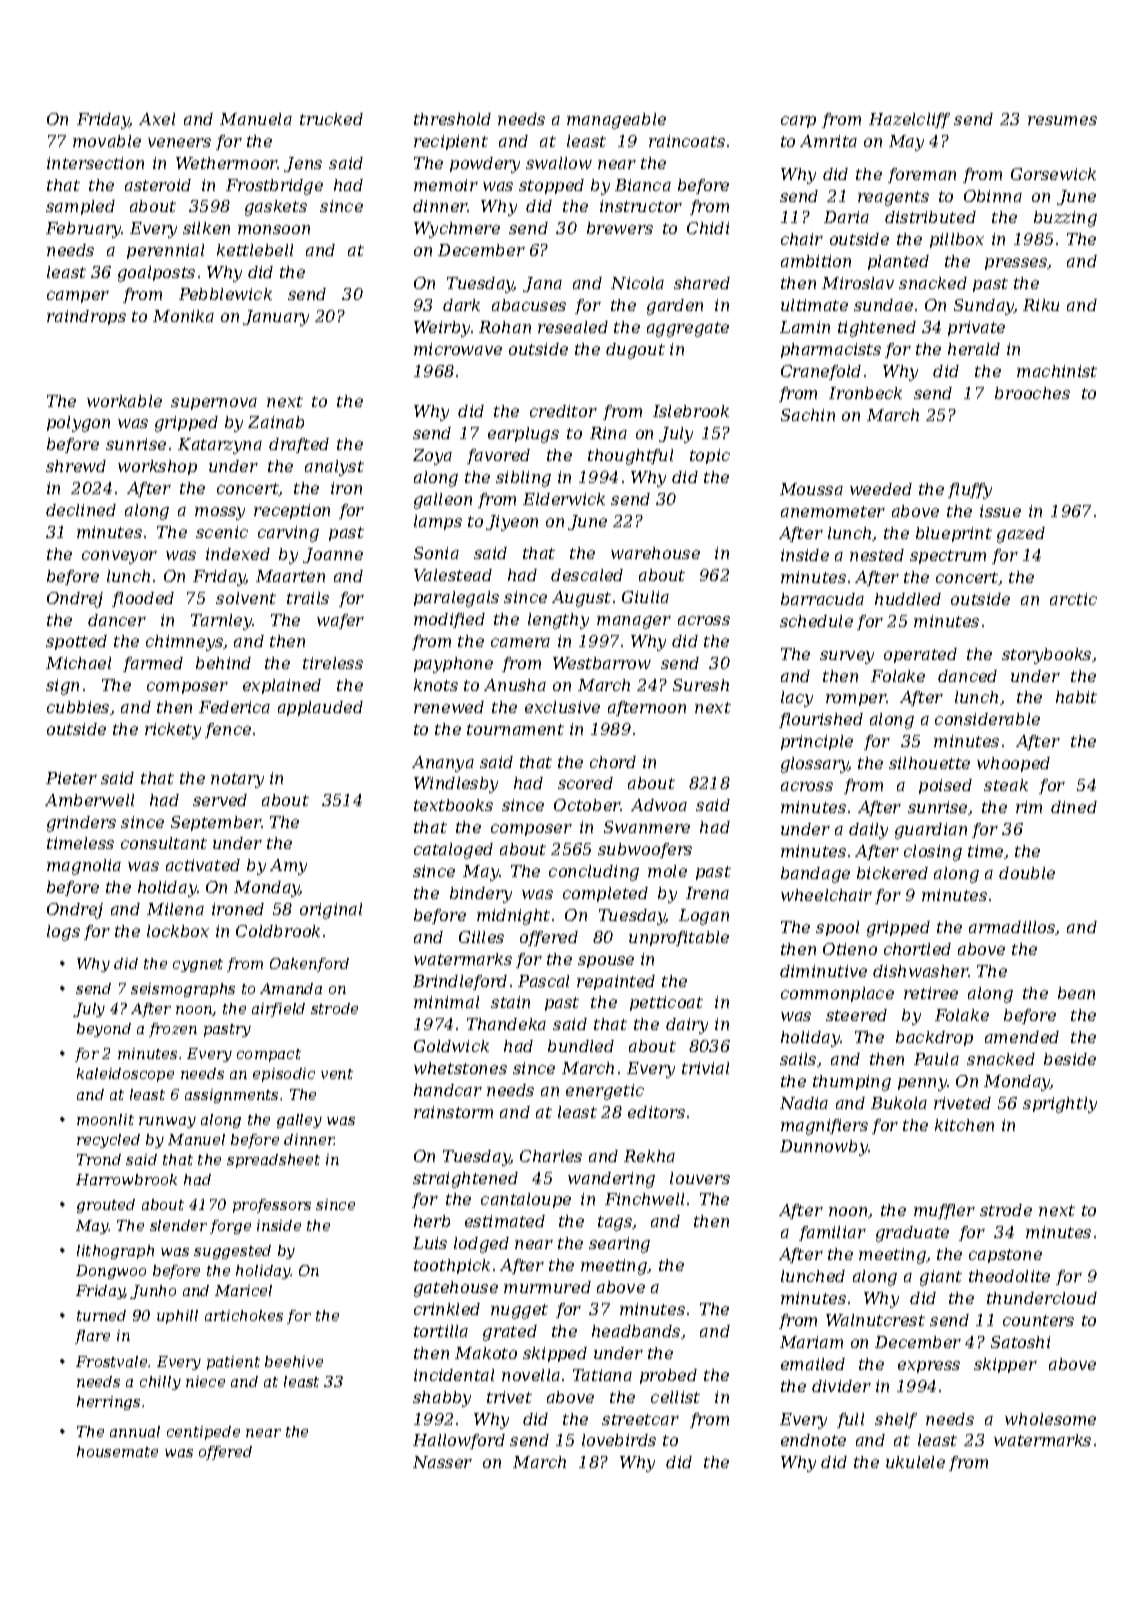  I want to click on professors, so click(272, 1206).
